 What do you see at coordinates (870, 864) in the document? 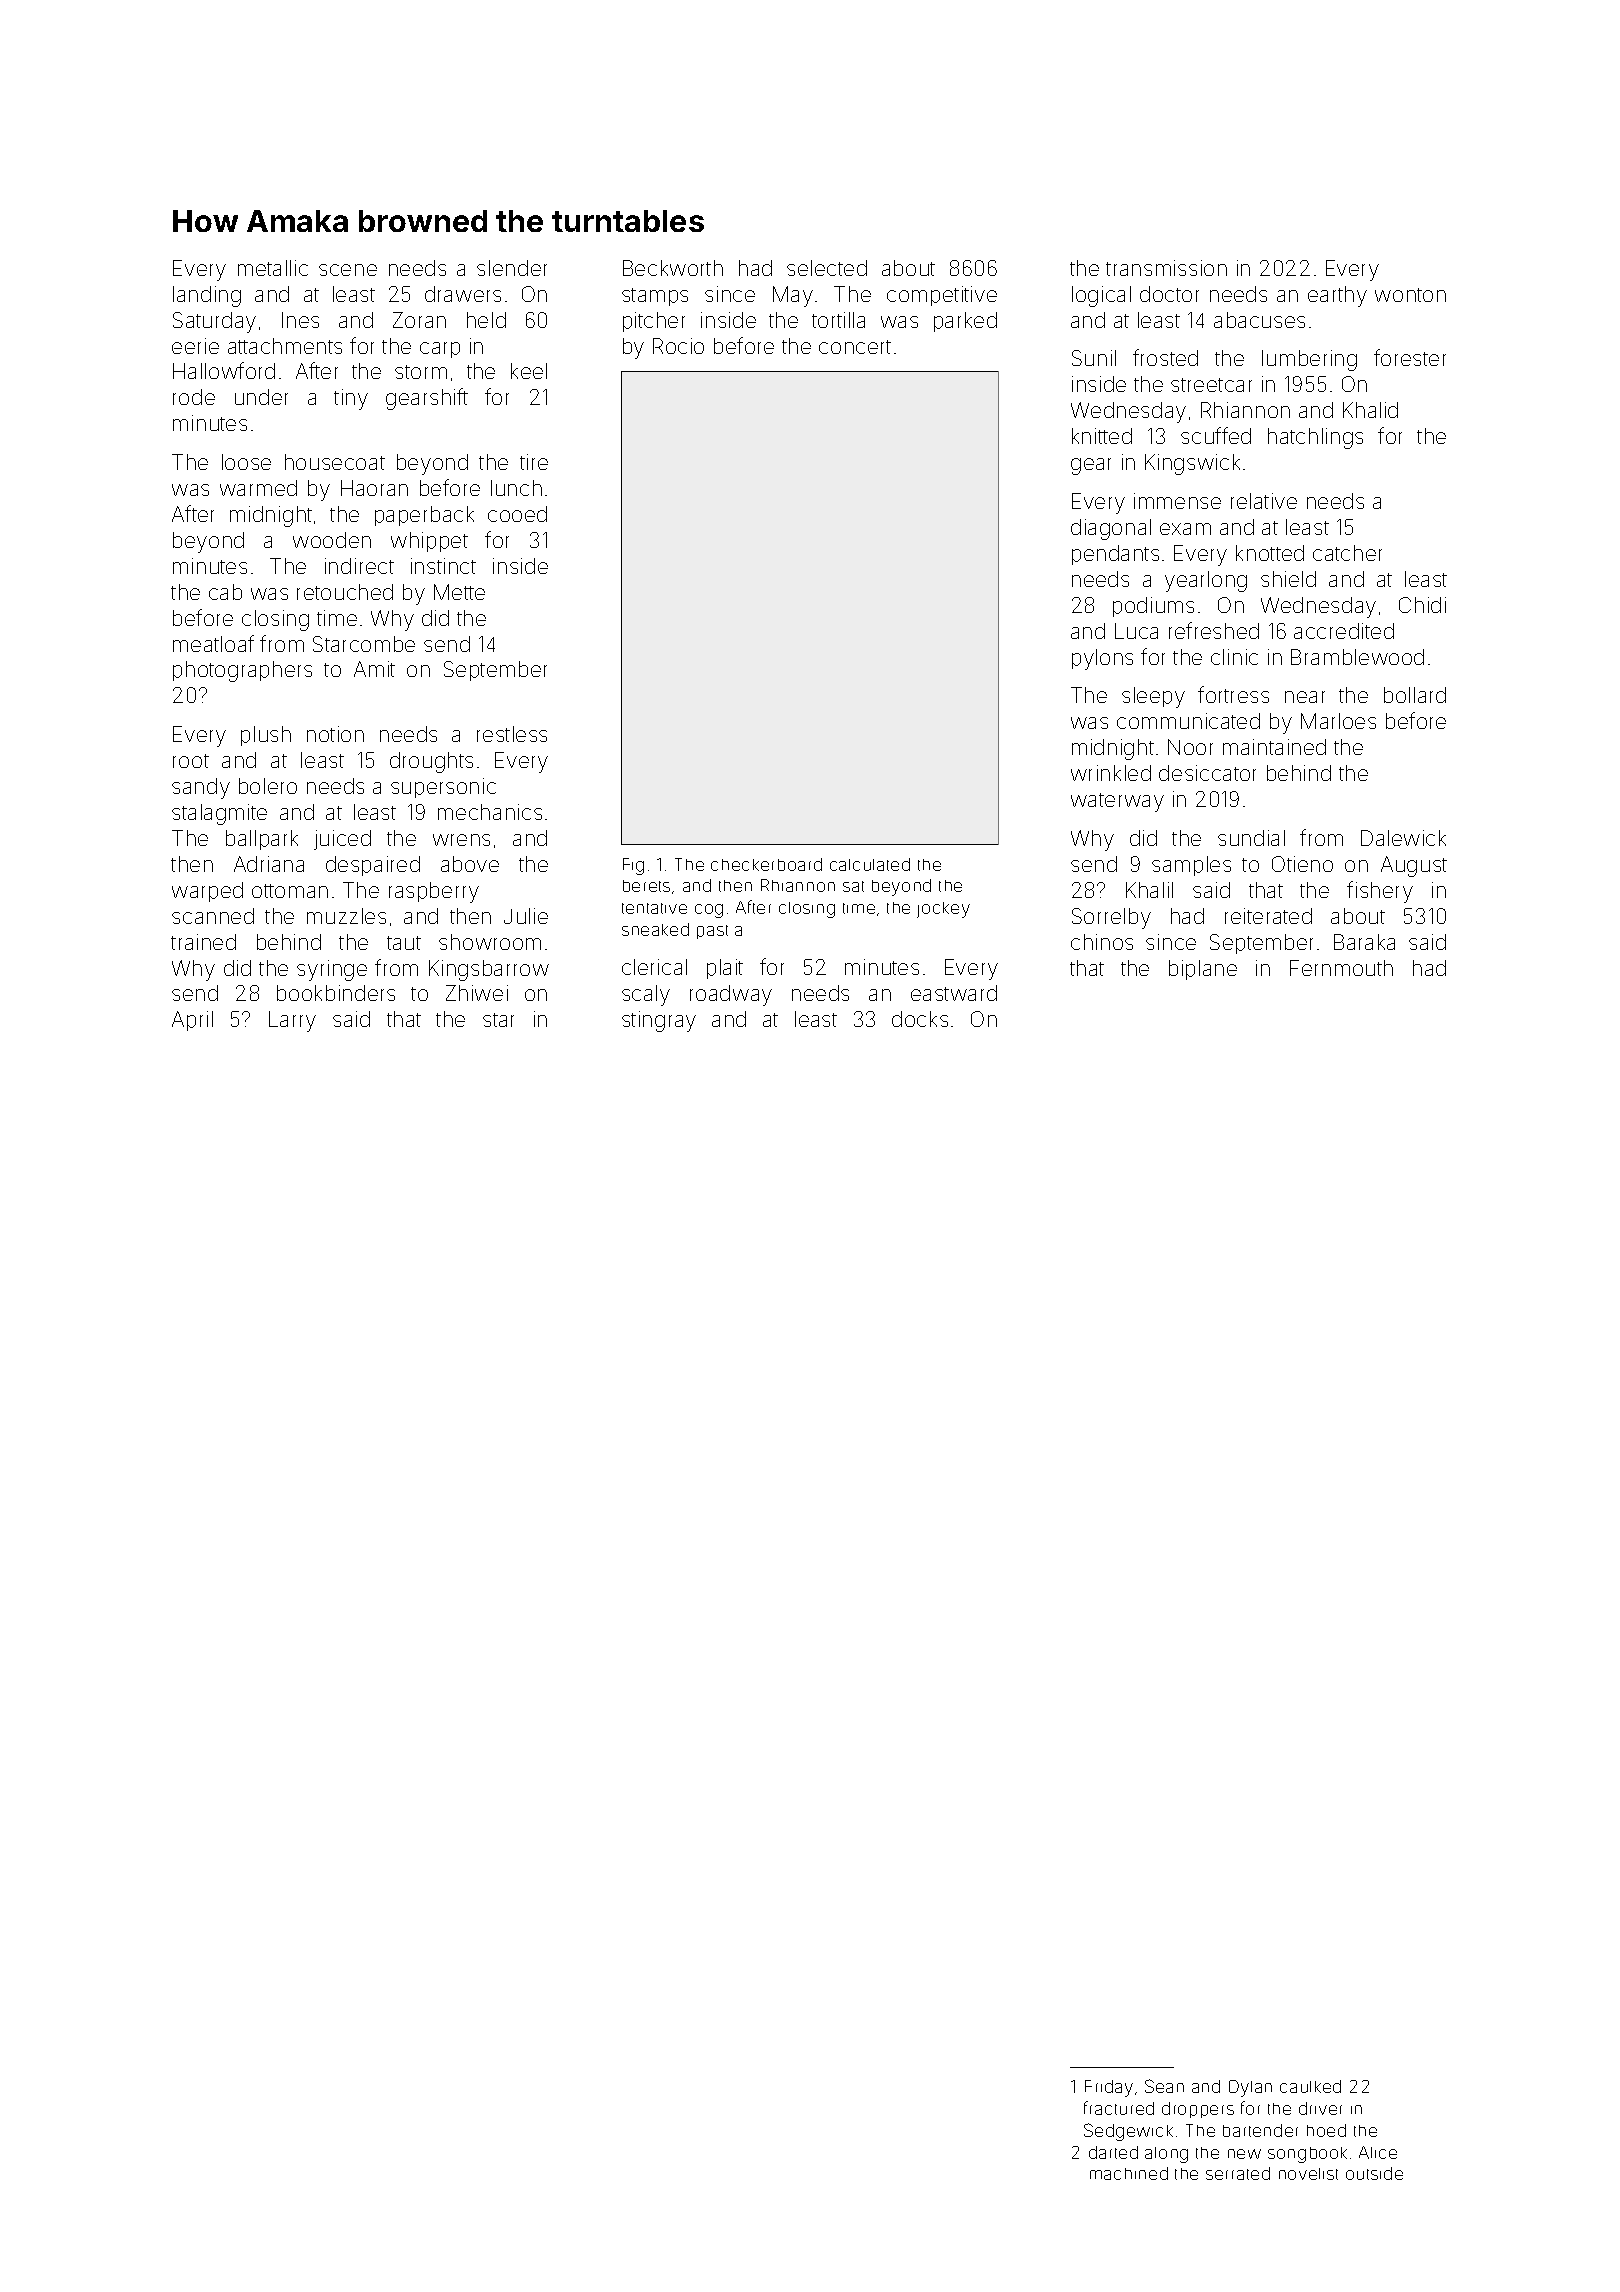
I see `calculated` at bounding box center [870, 864].
